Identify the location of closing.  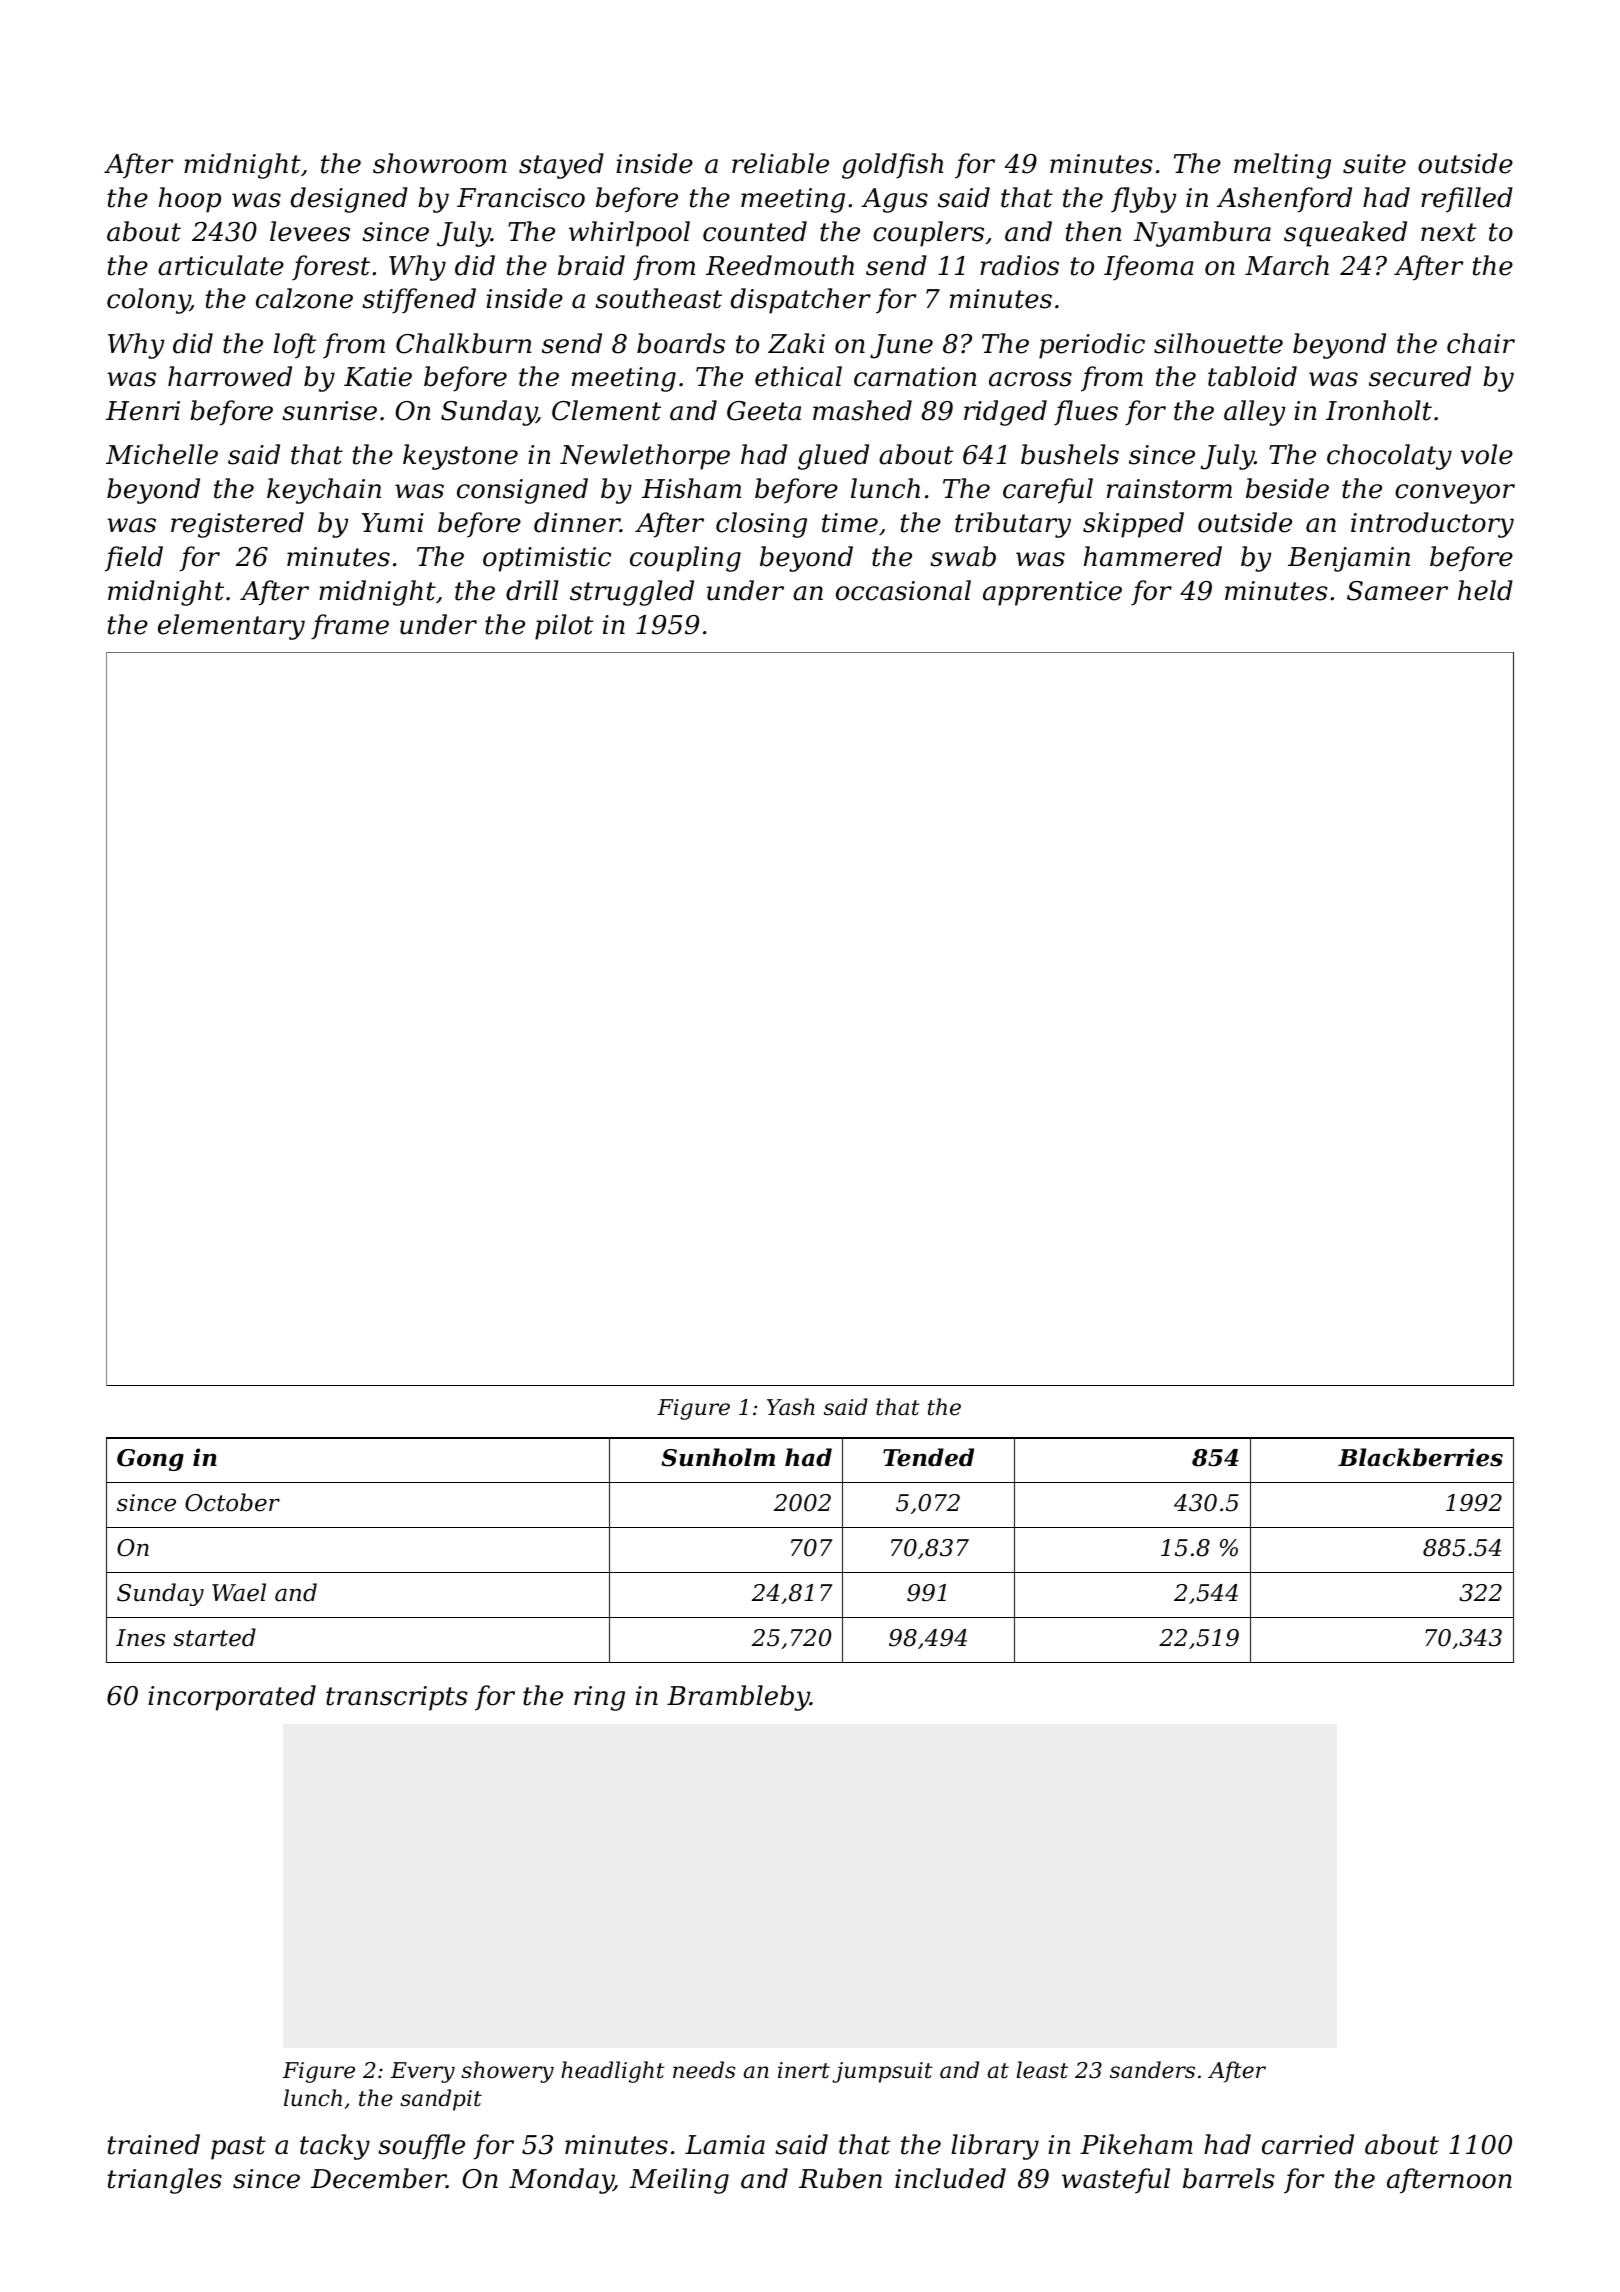
(761, 525).
